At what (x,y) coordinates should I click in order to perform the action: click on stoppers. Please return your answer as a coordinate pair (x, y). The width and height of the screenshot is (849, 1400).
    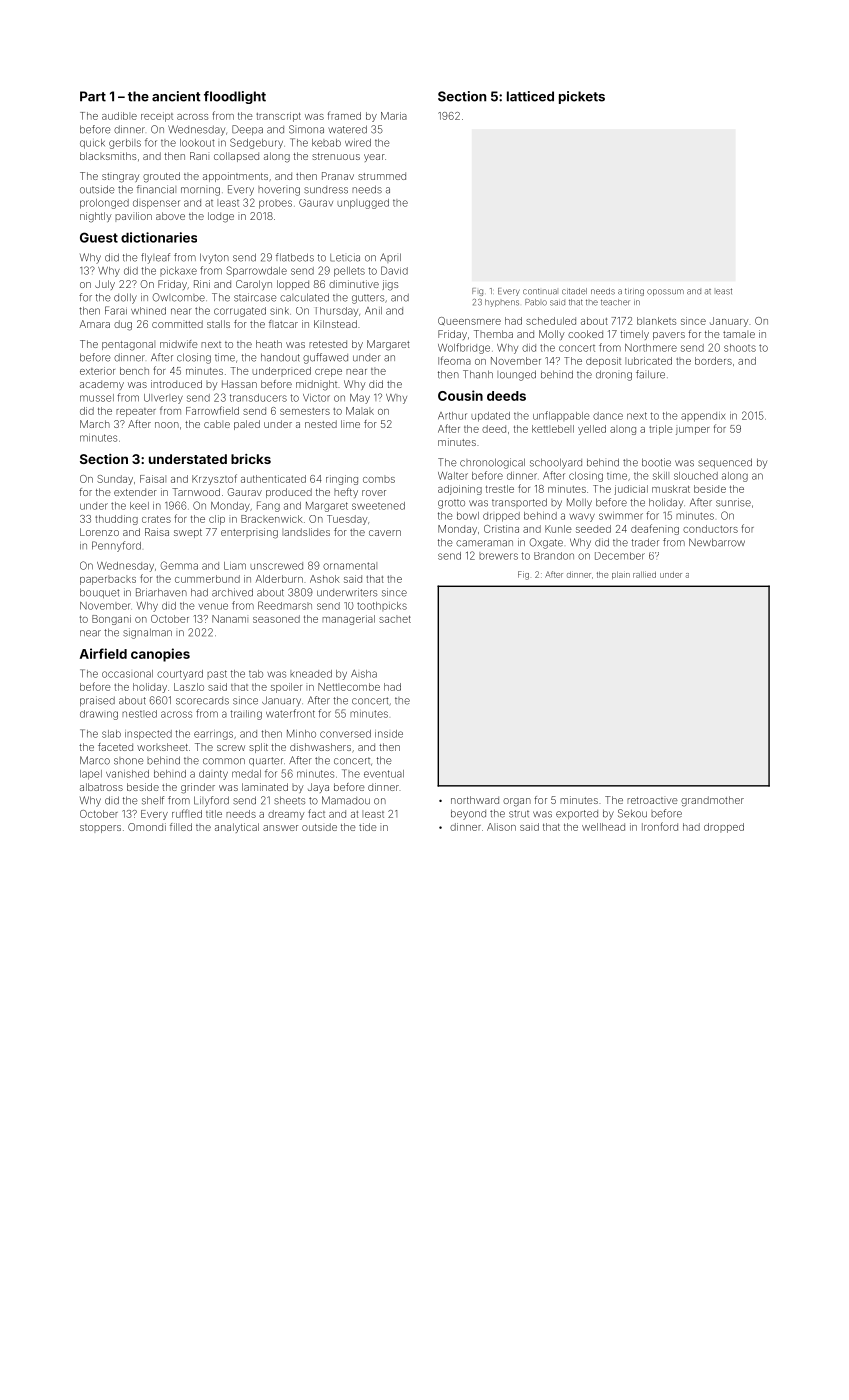
    Looking at the image, I should click on (100, 828).
